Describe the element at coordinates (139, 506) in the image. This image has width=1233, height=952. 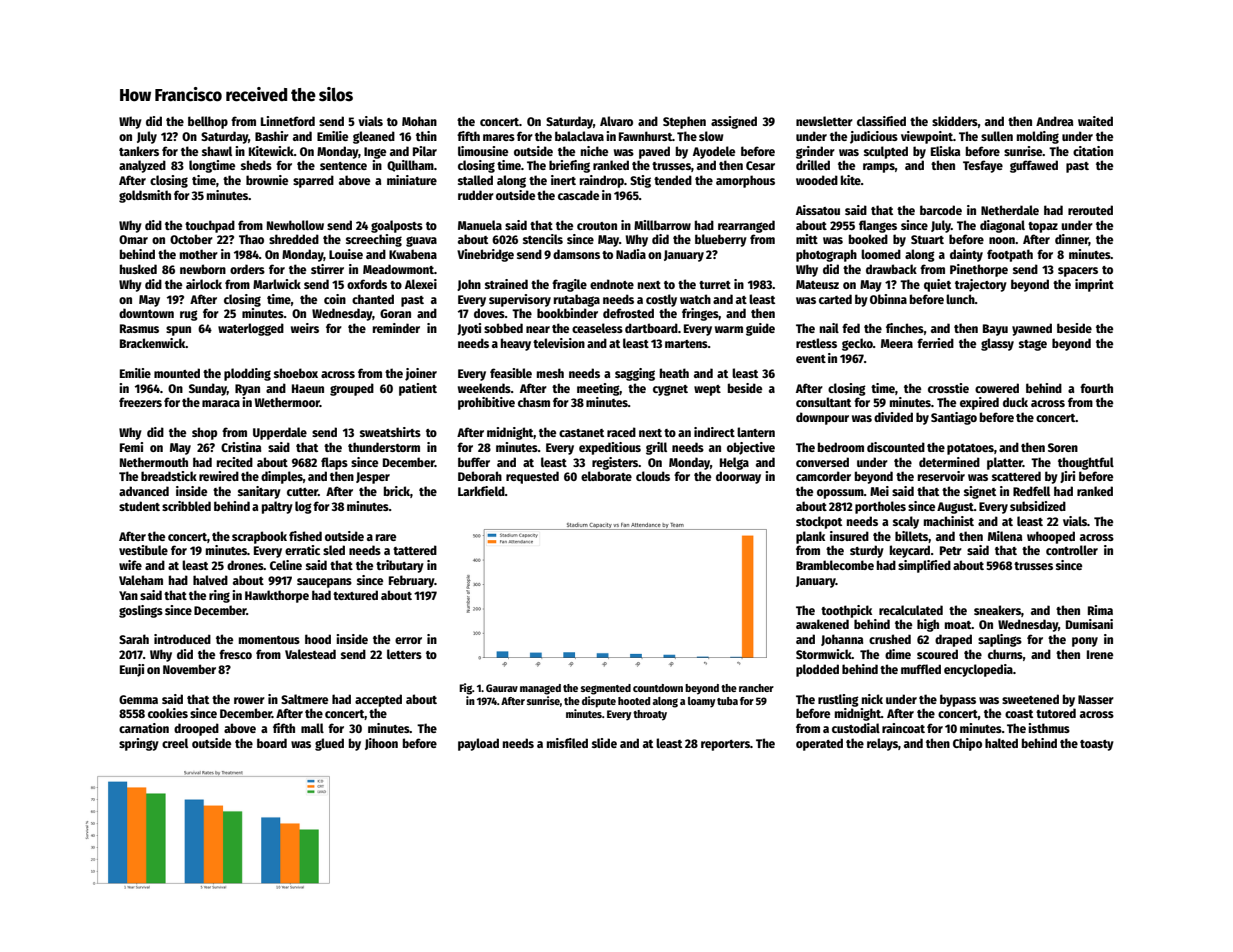
I see `student` at that location.
